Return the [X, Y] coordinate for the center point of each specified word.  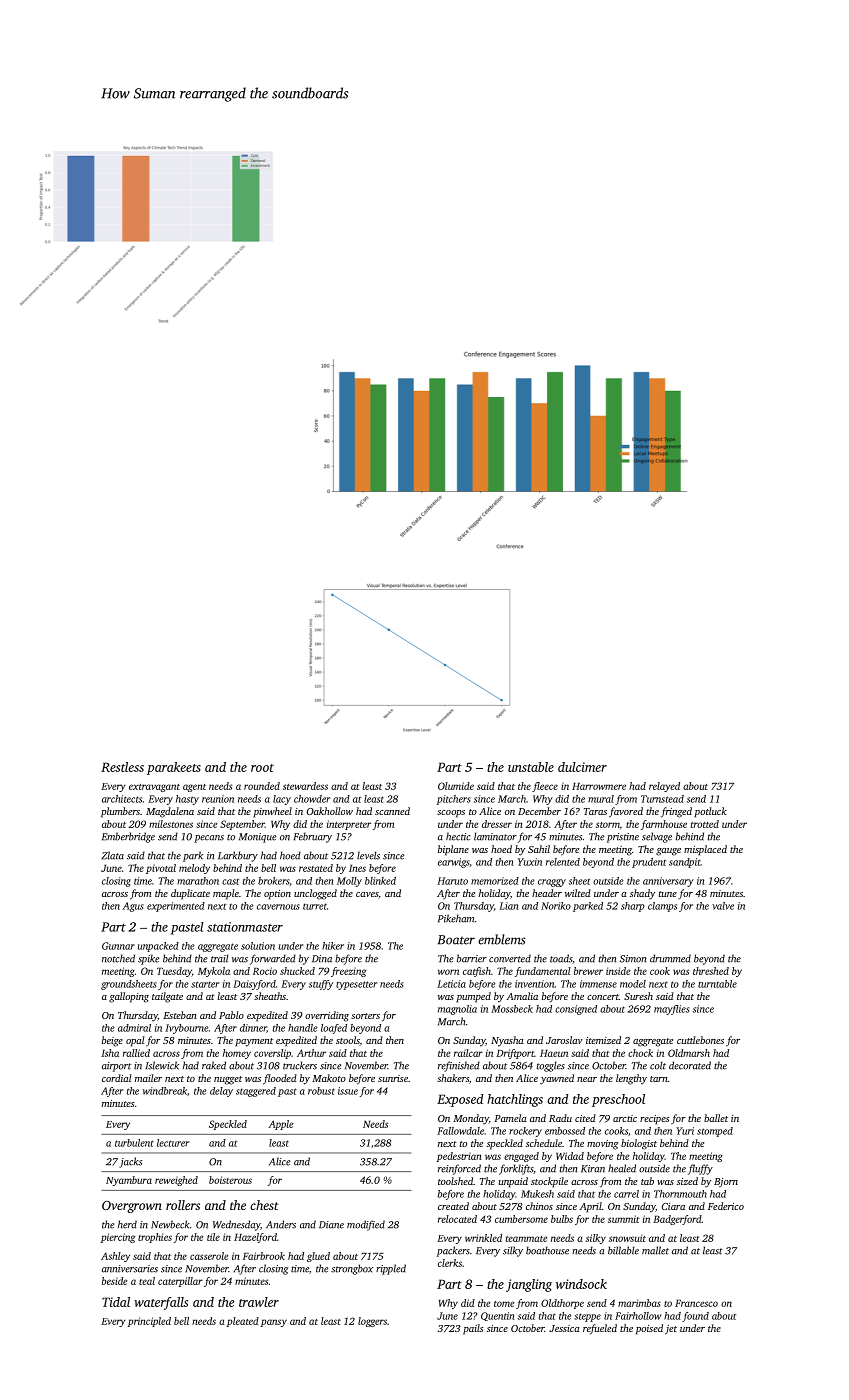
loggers [372, 1322]
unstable [531, 767]
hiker [333, 946]
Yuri [685, 1131]
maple [226, 894]
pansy [274, 1323]
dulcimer [582, 767]
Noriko [556, 906]
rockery [525, 1132]
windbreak [165, 1091]
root [262, 768]
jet [671, 1330]
